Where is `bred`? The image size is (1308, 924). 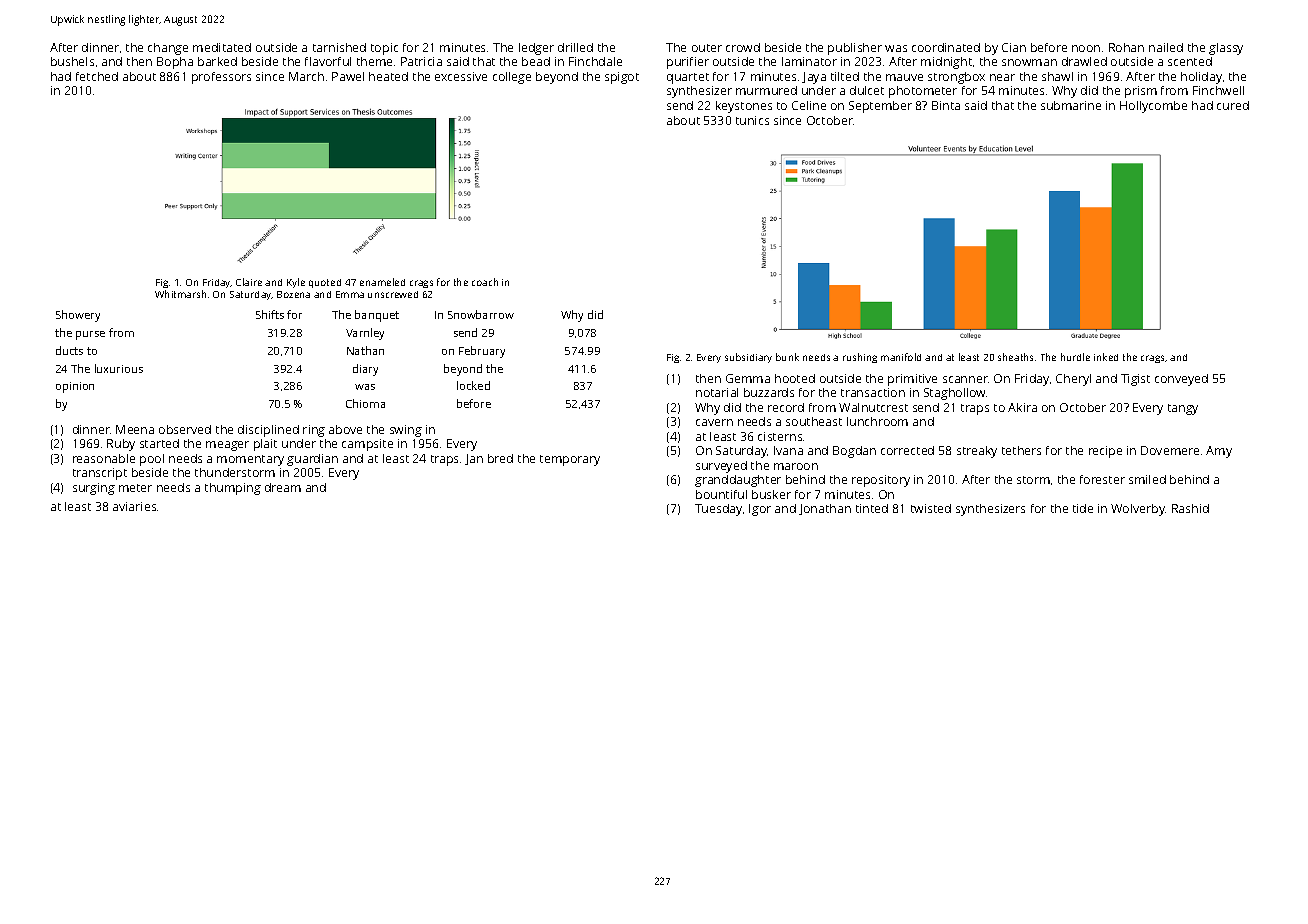 bred is located at coordinates (500, 458).
